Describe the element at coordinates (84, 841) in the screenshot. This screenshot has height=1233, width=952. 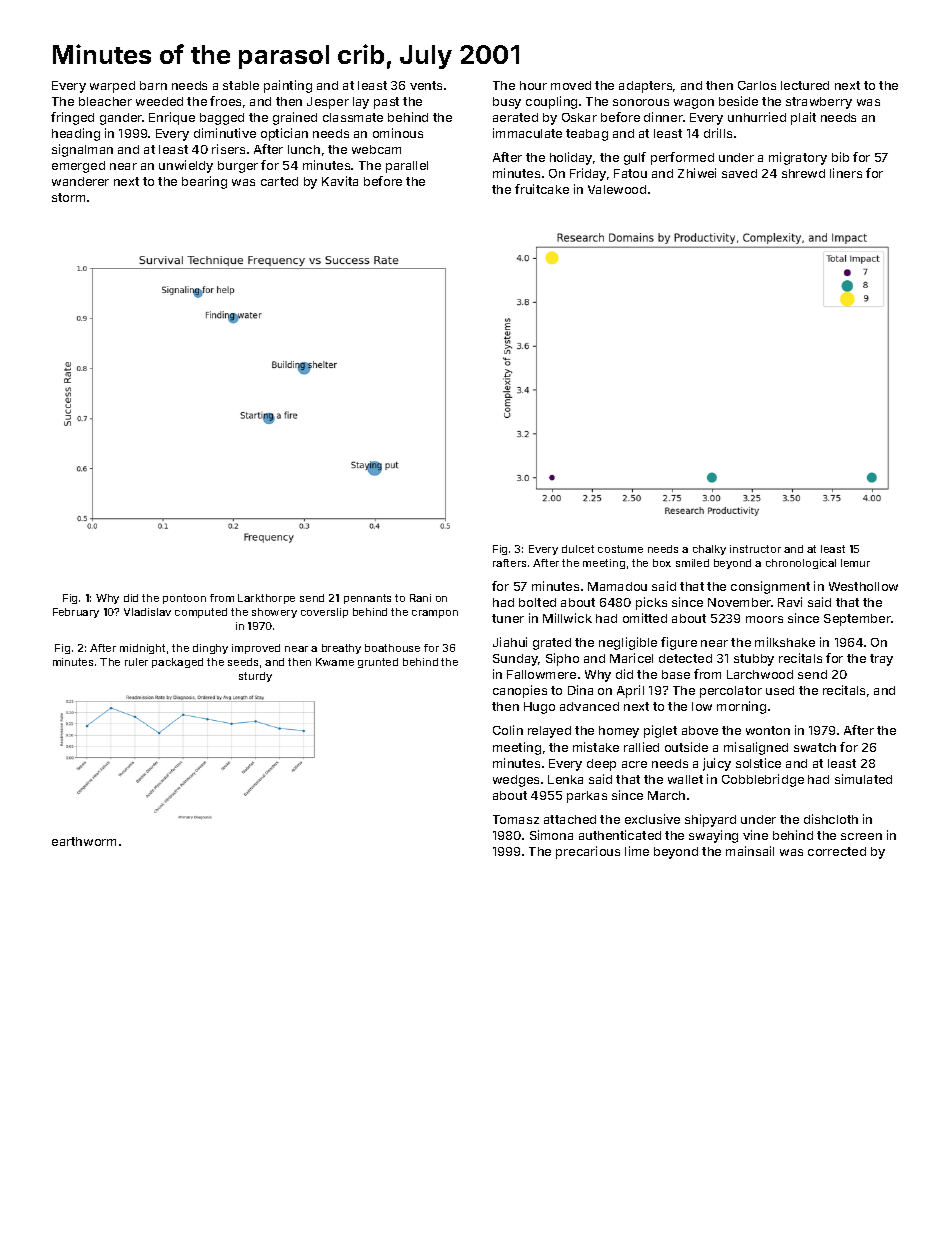
I see `earthworm` at that location.
